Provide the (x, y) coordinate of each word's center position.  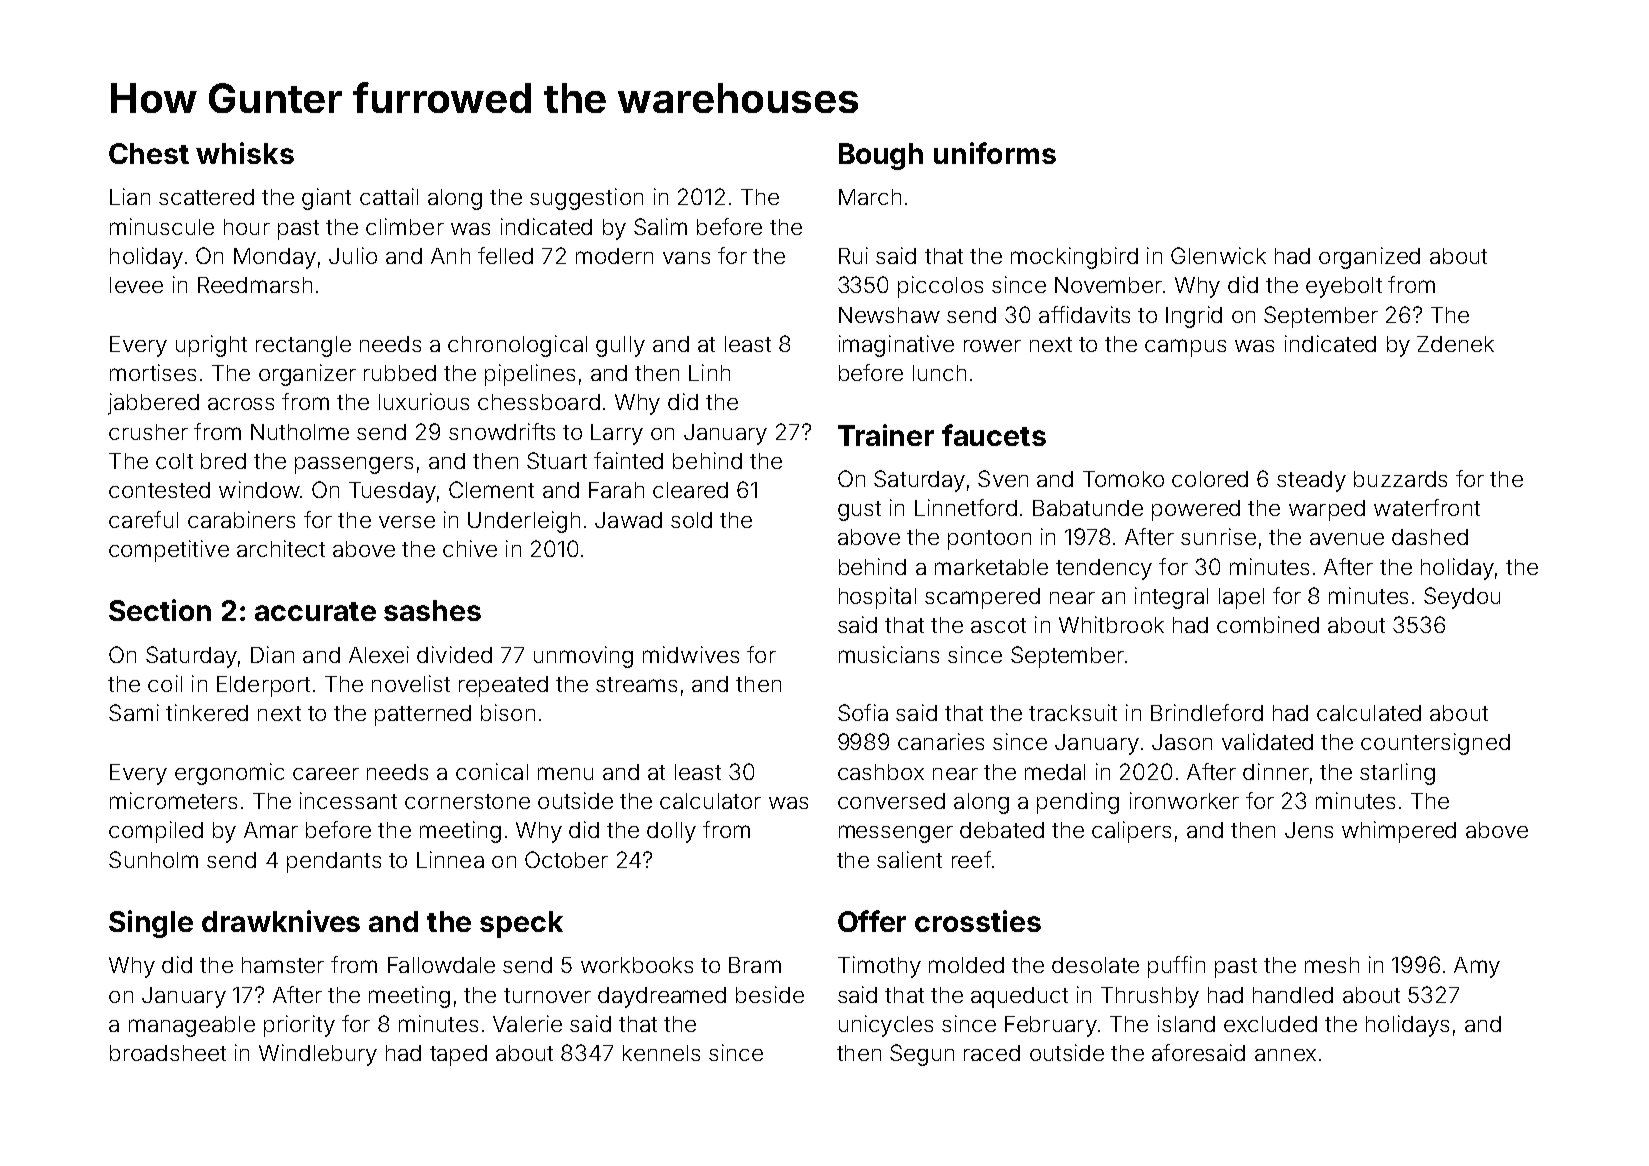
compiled (156, 832)
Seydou (1462, 598)
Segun (922, 1055)
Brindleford (1207, 712)
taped (458, 1055)
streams (636, 684)
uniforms (995, 153)
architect (281, 548)
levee (136, 285)
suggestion (586, 199)
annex (1285, 1055)
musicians (889, 654)
